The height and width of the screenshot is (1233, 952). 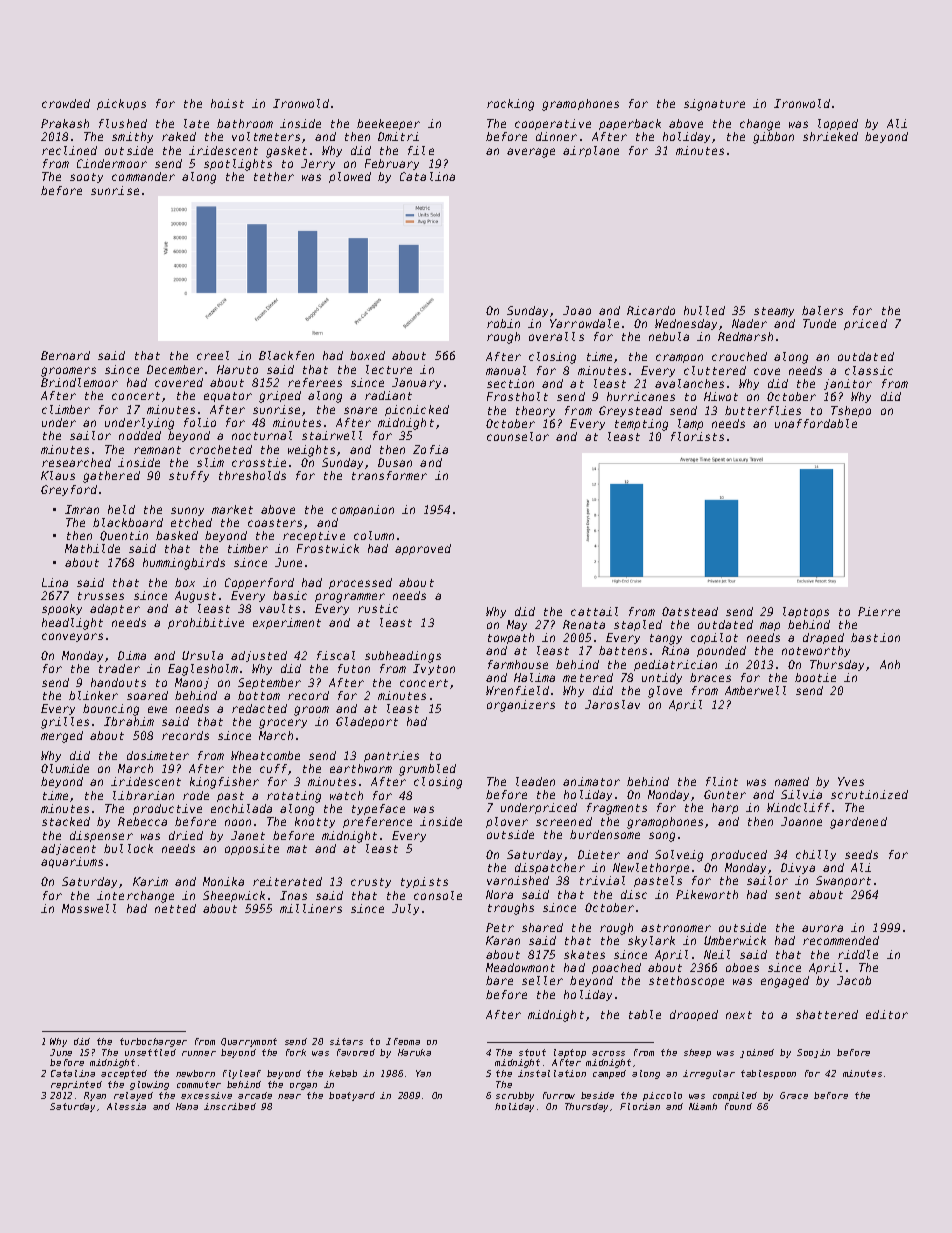 What do you see at coordinates (838, 124) in the screenshot?
I see `lopped` at bounding box center [838, 124].
